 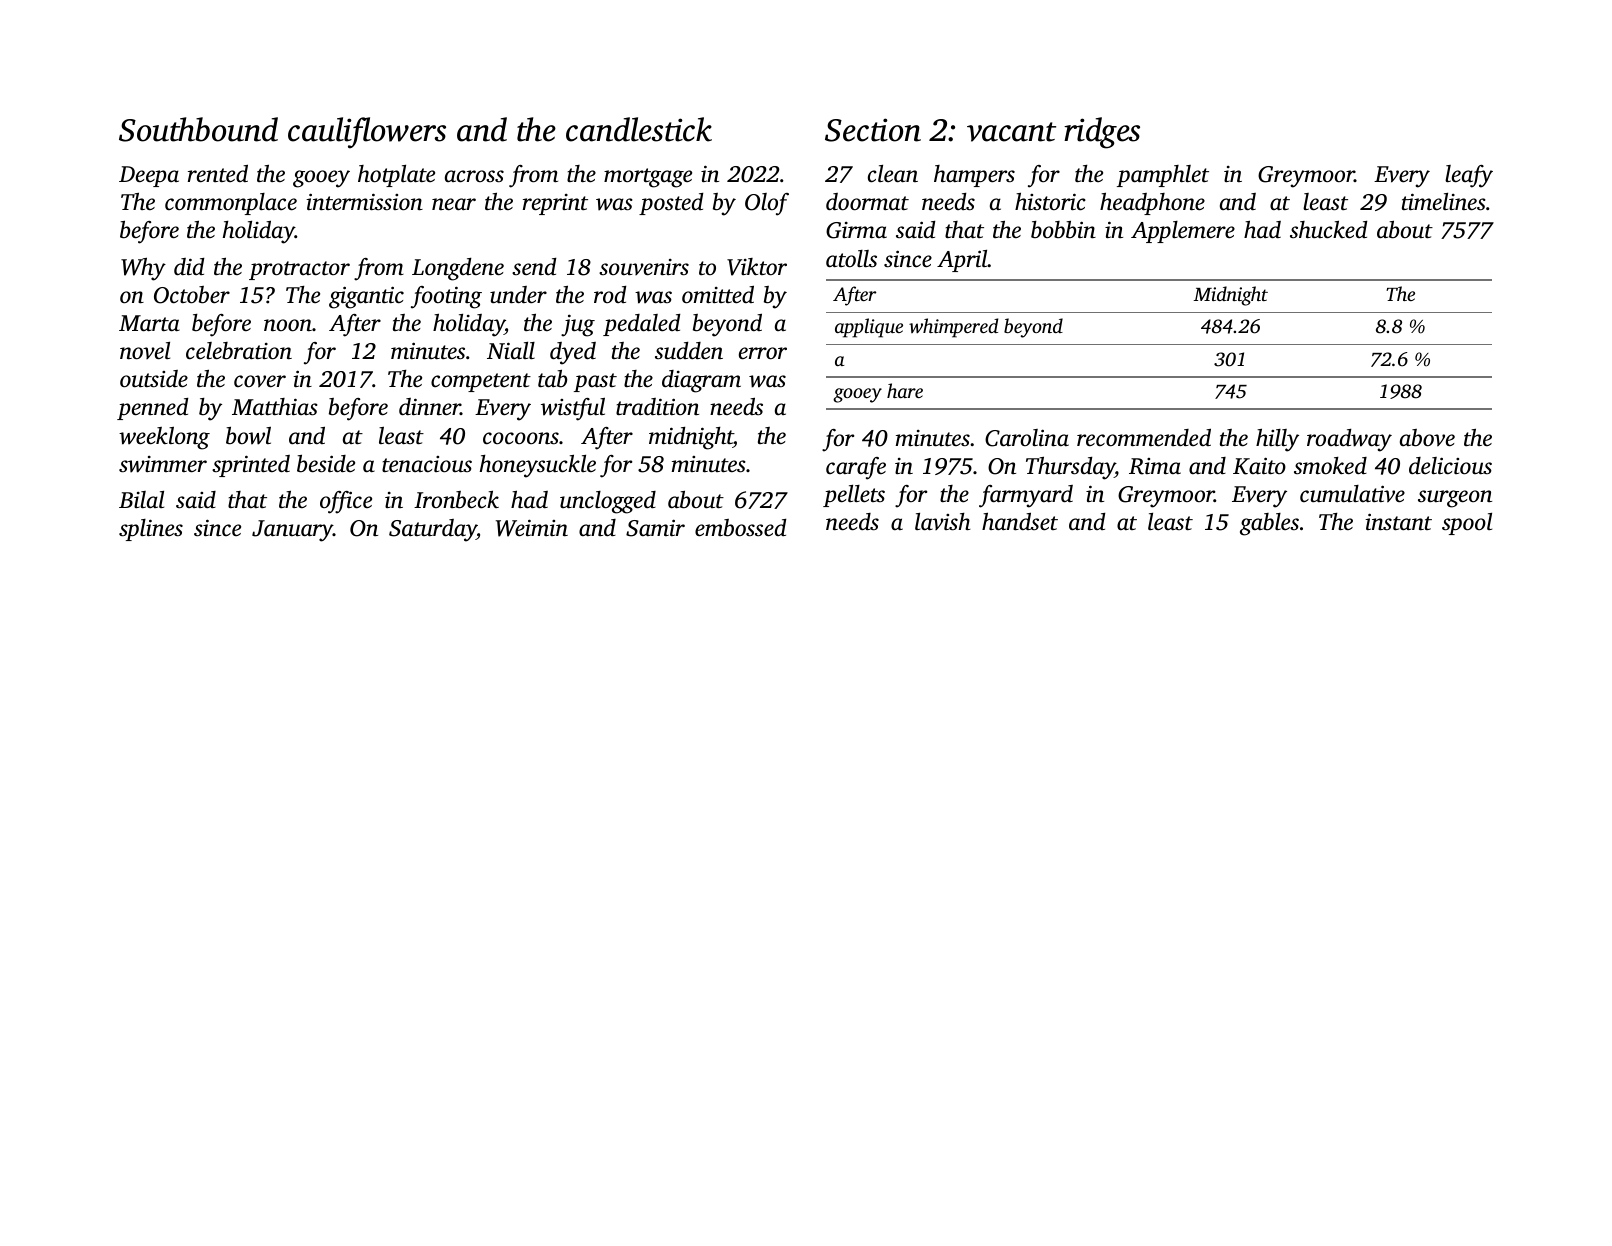 I want to click on Saturday, so click(x=433, y=530).
